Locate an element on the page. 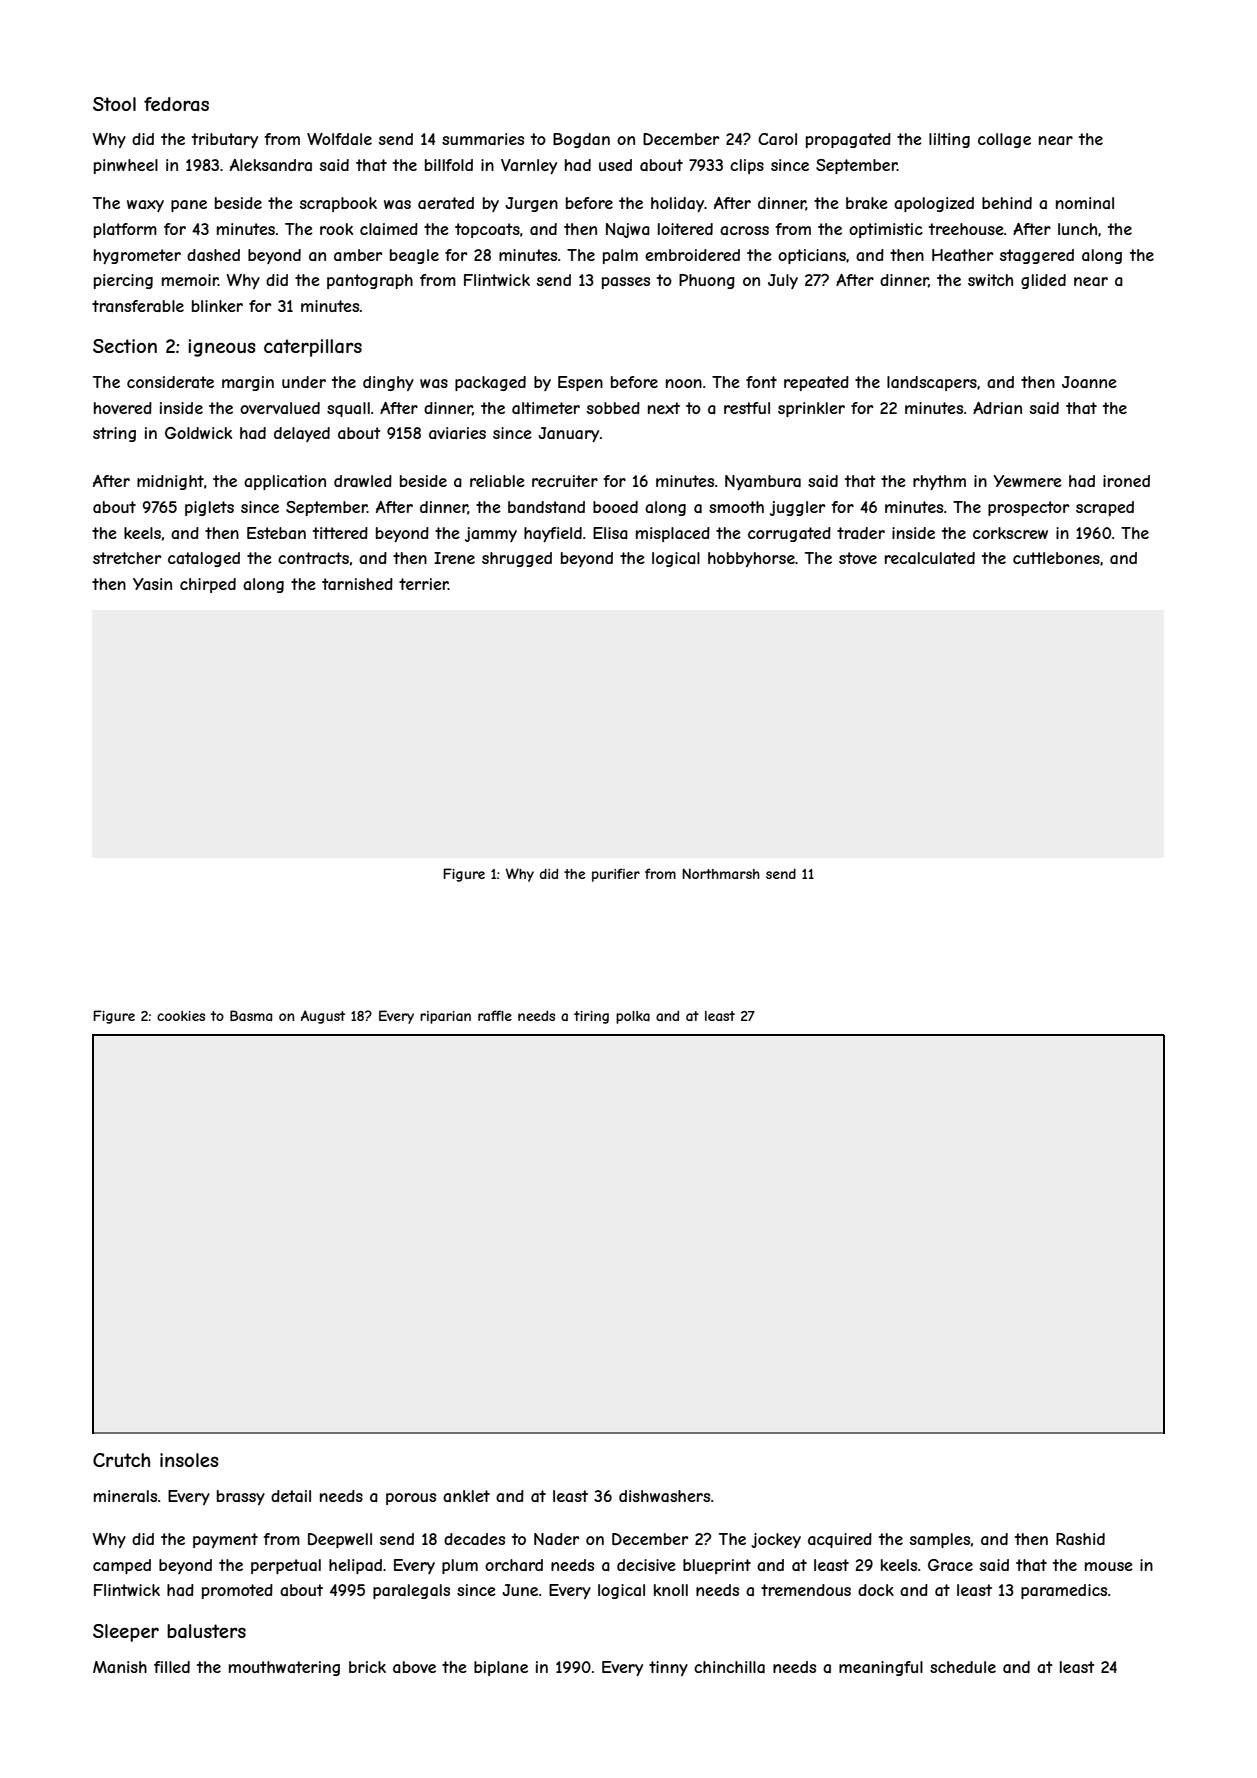  Bogdan is located at coordinates (581, 140).
